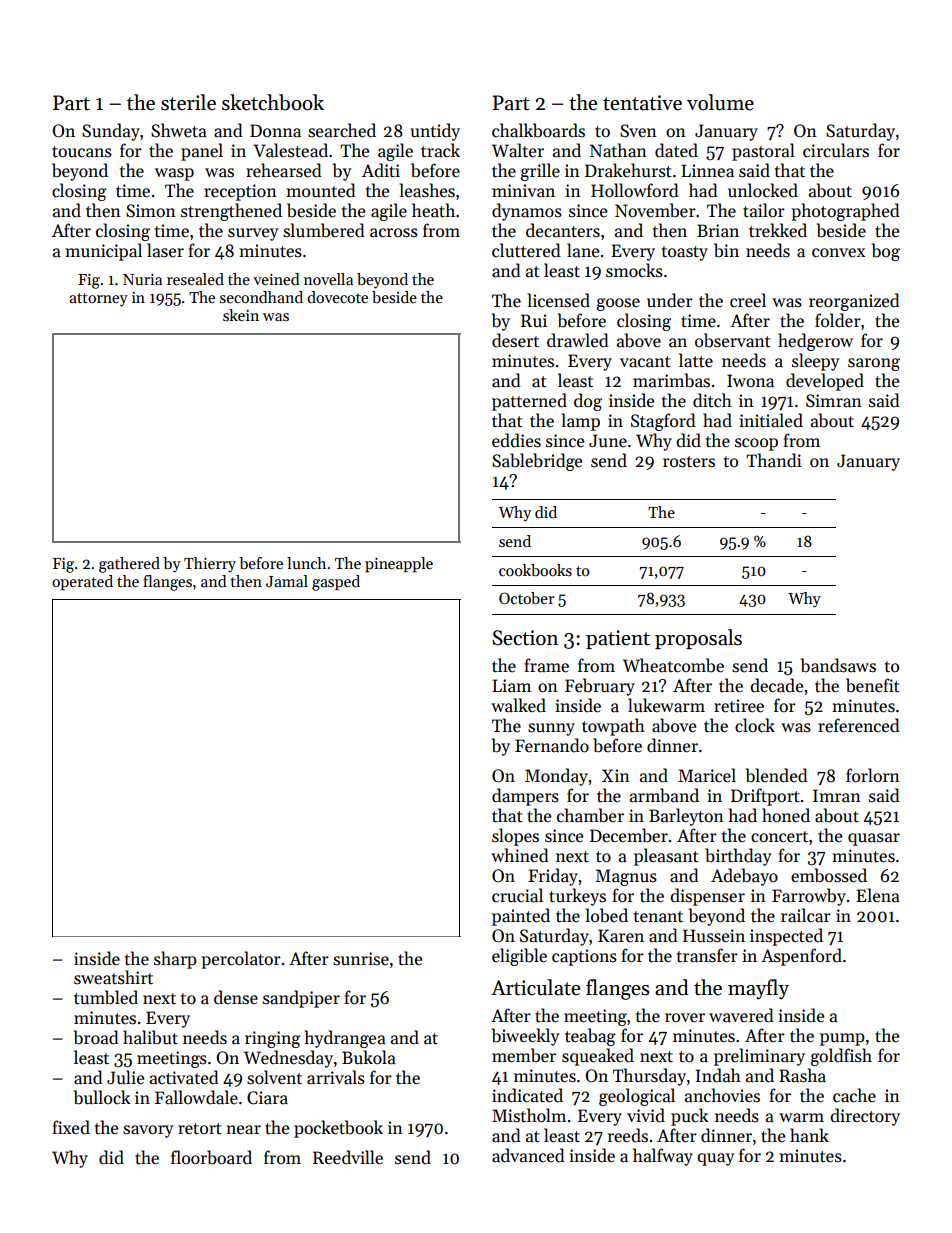 This image has height=1233, width=952. What do you see at coordinates (809, 897) in the image?
I see `Farrowby` at bounding box center [809, 897].
